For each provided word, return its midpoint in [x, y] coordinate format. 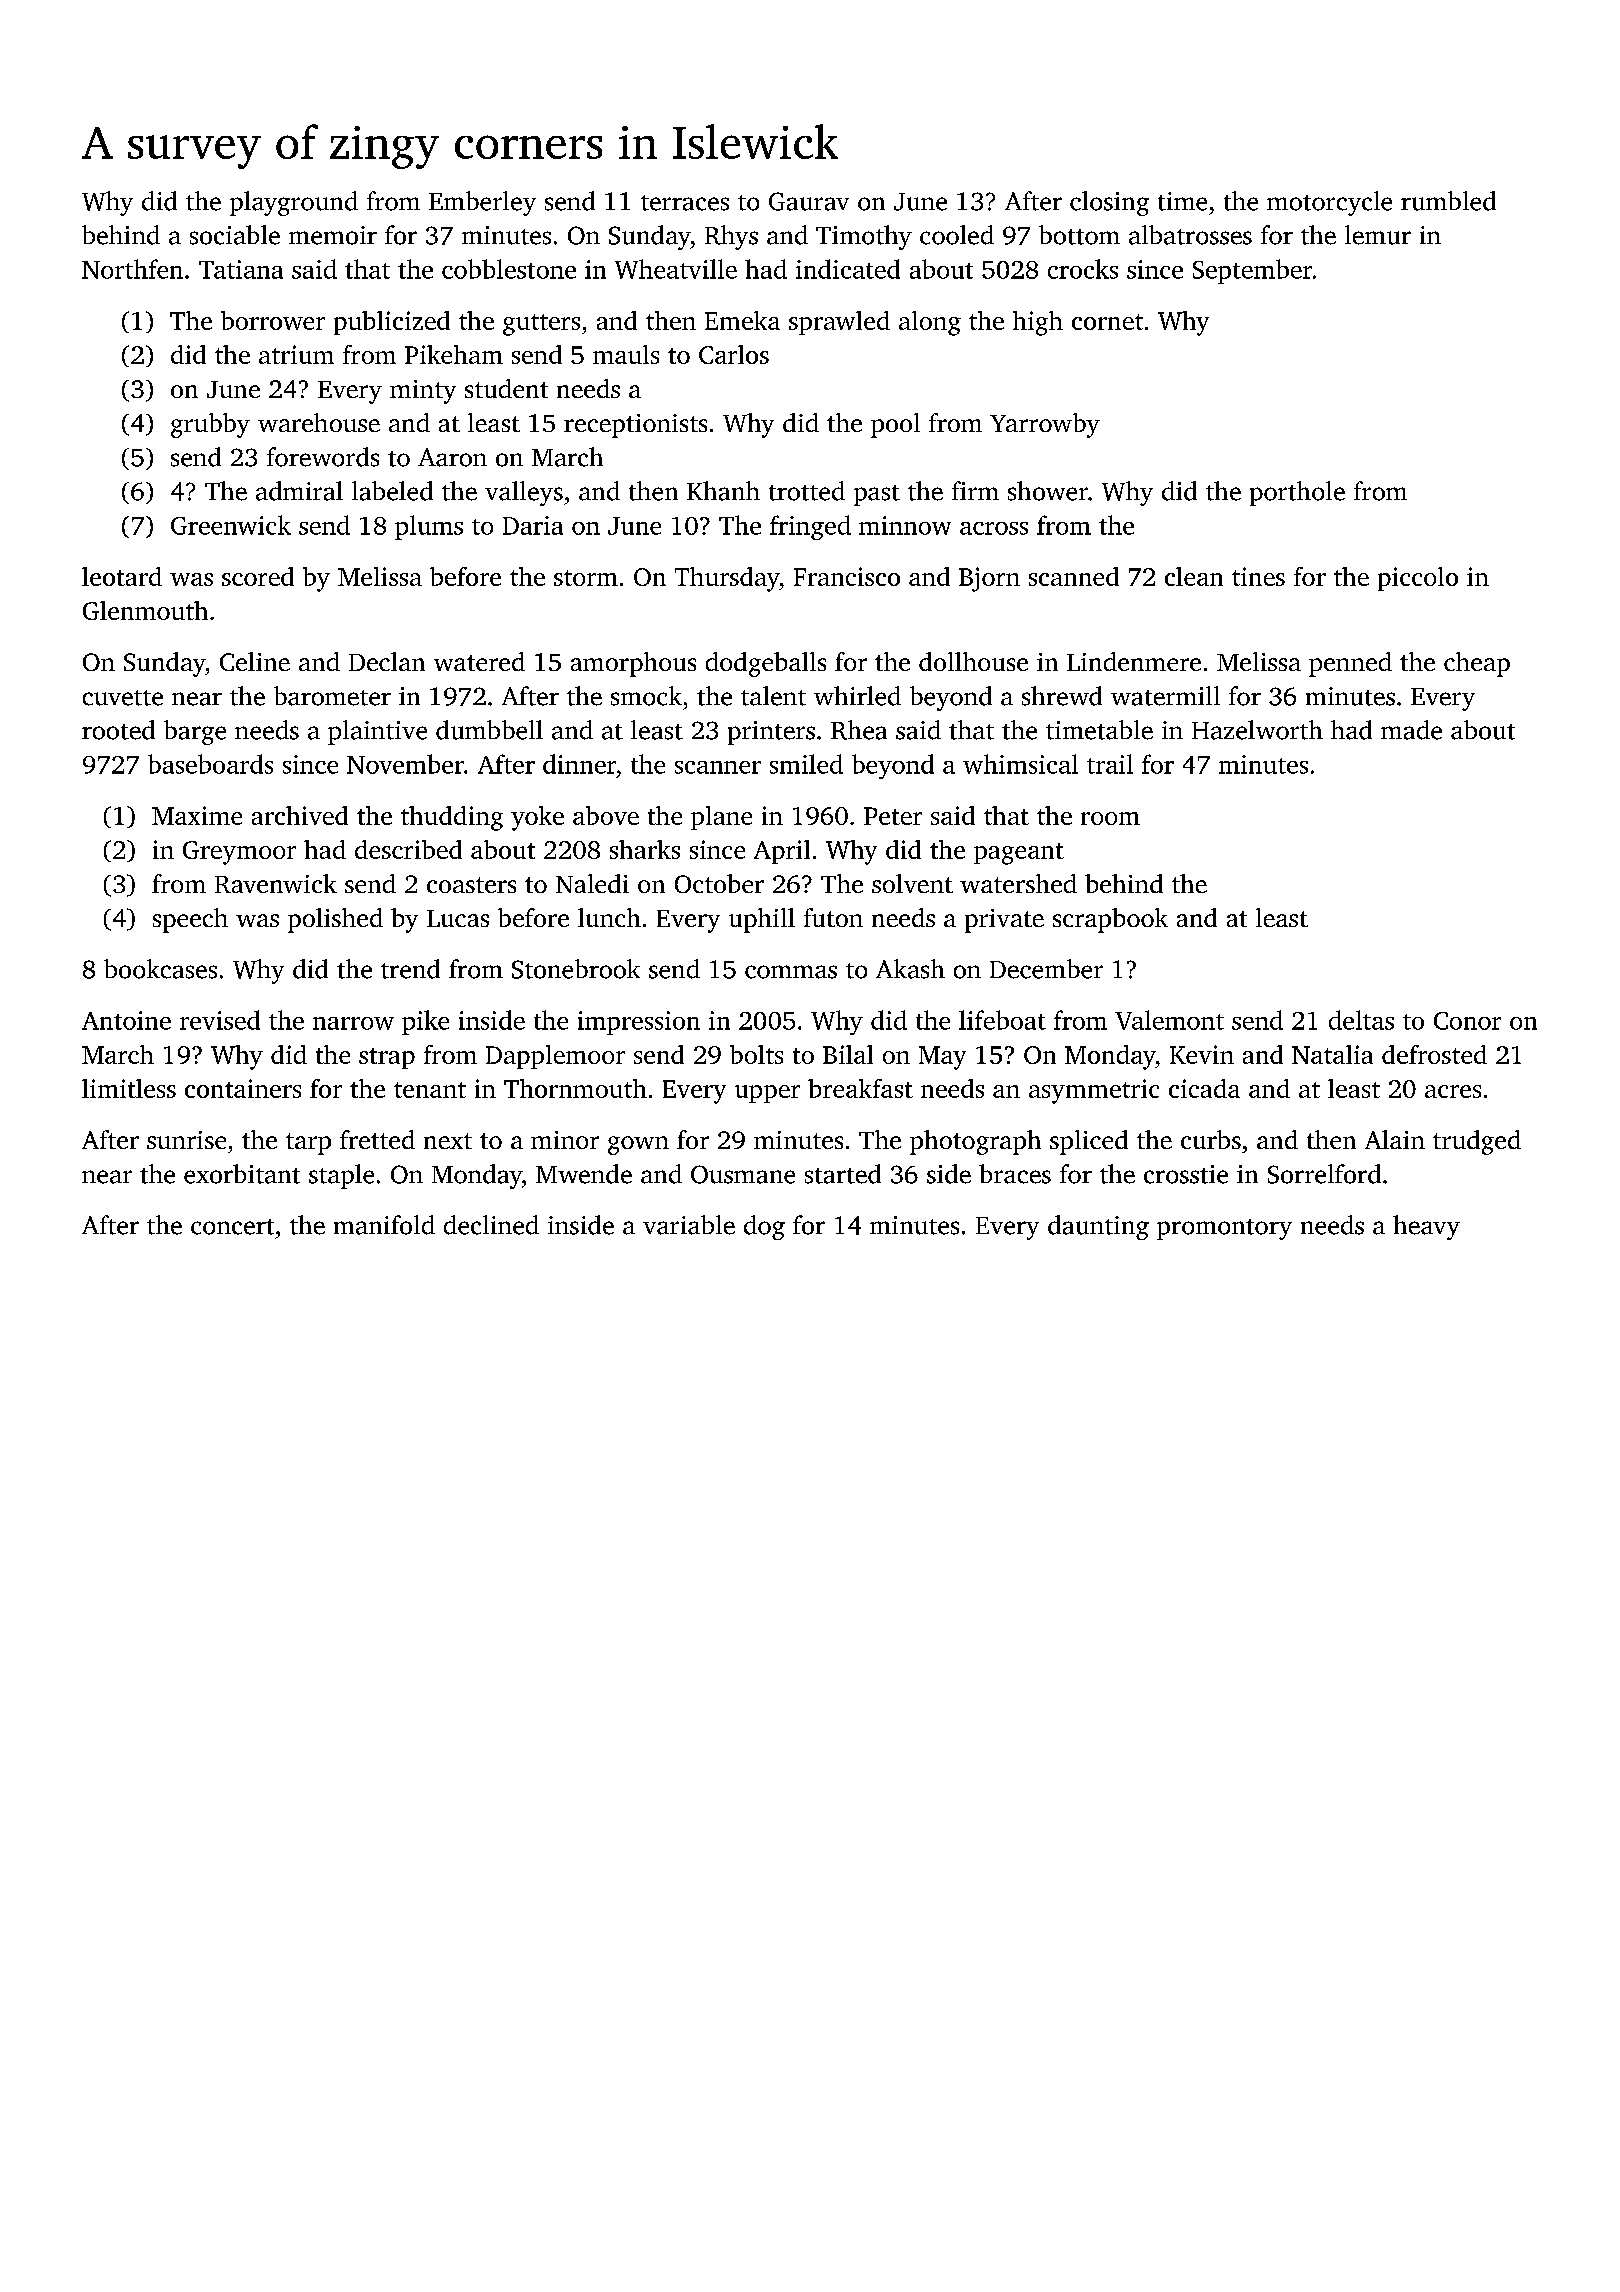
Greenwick [231, 525]
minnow [905, 525]
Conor [1467, 1021]
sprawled [839, 323]
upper [767, 1094]
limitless [129, 1088]
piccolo [1418, 579]
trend [410, 969]
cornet [1107, 322]
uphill [762, 920]
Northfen [132, 269]
